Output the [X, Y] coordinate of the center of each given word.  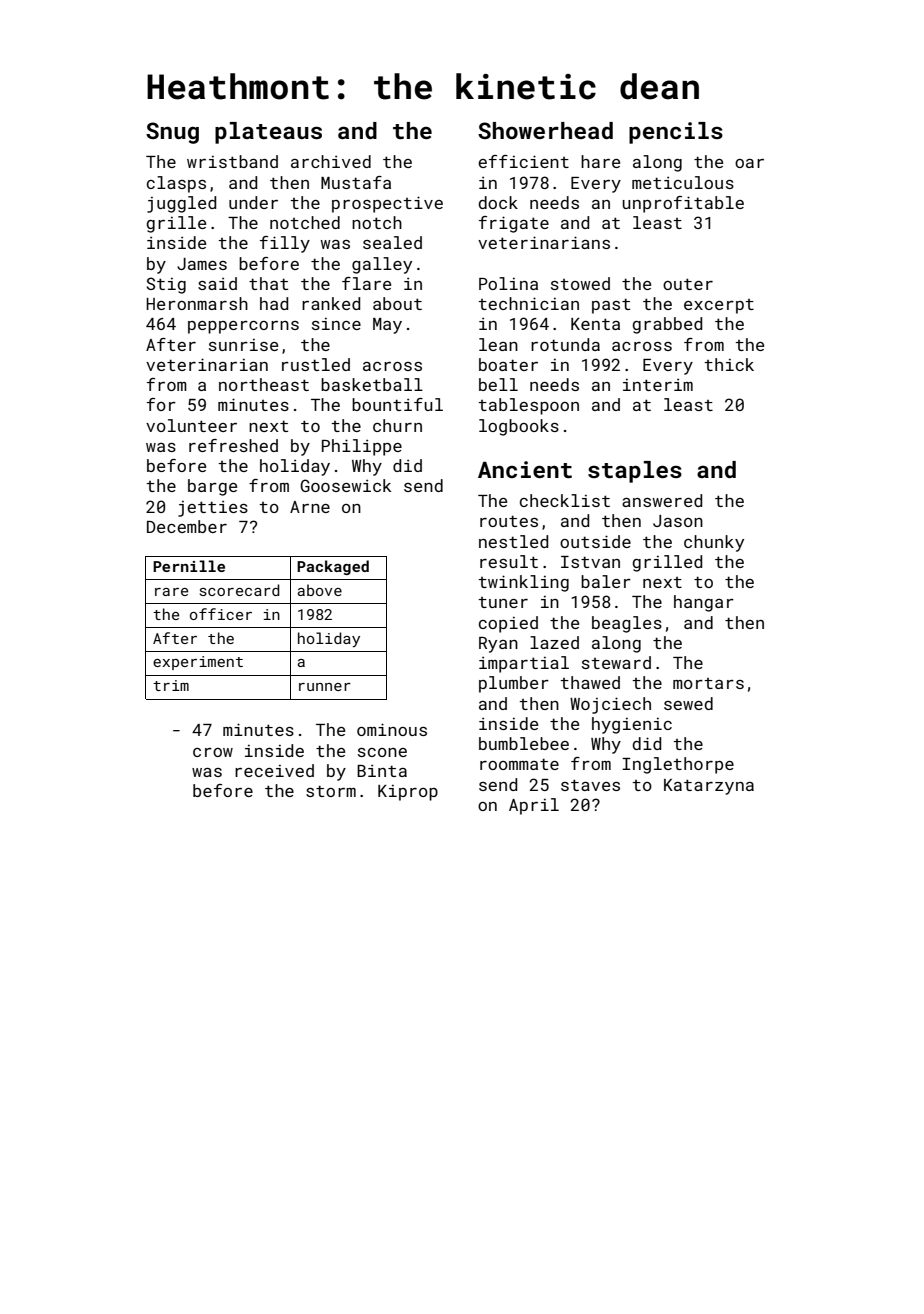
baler [606, 581]
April [534, 806]
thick [729, 364]
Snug [172, 133]
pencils [676, 133]
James [202, 264]
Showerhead [545, 130]
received [274, 770]
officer [221, 614]
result [509, 561]
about [397, 303]
